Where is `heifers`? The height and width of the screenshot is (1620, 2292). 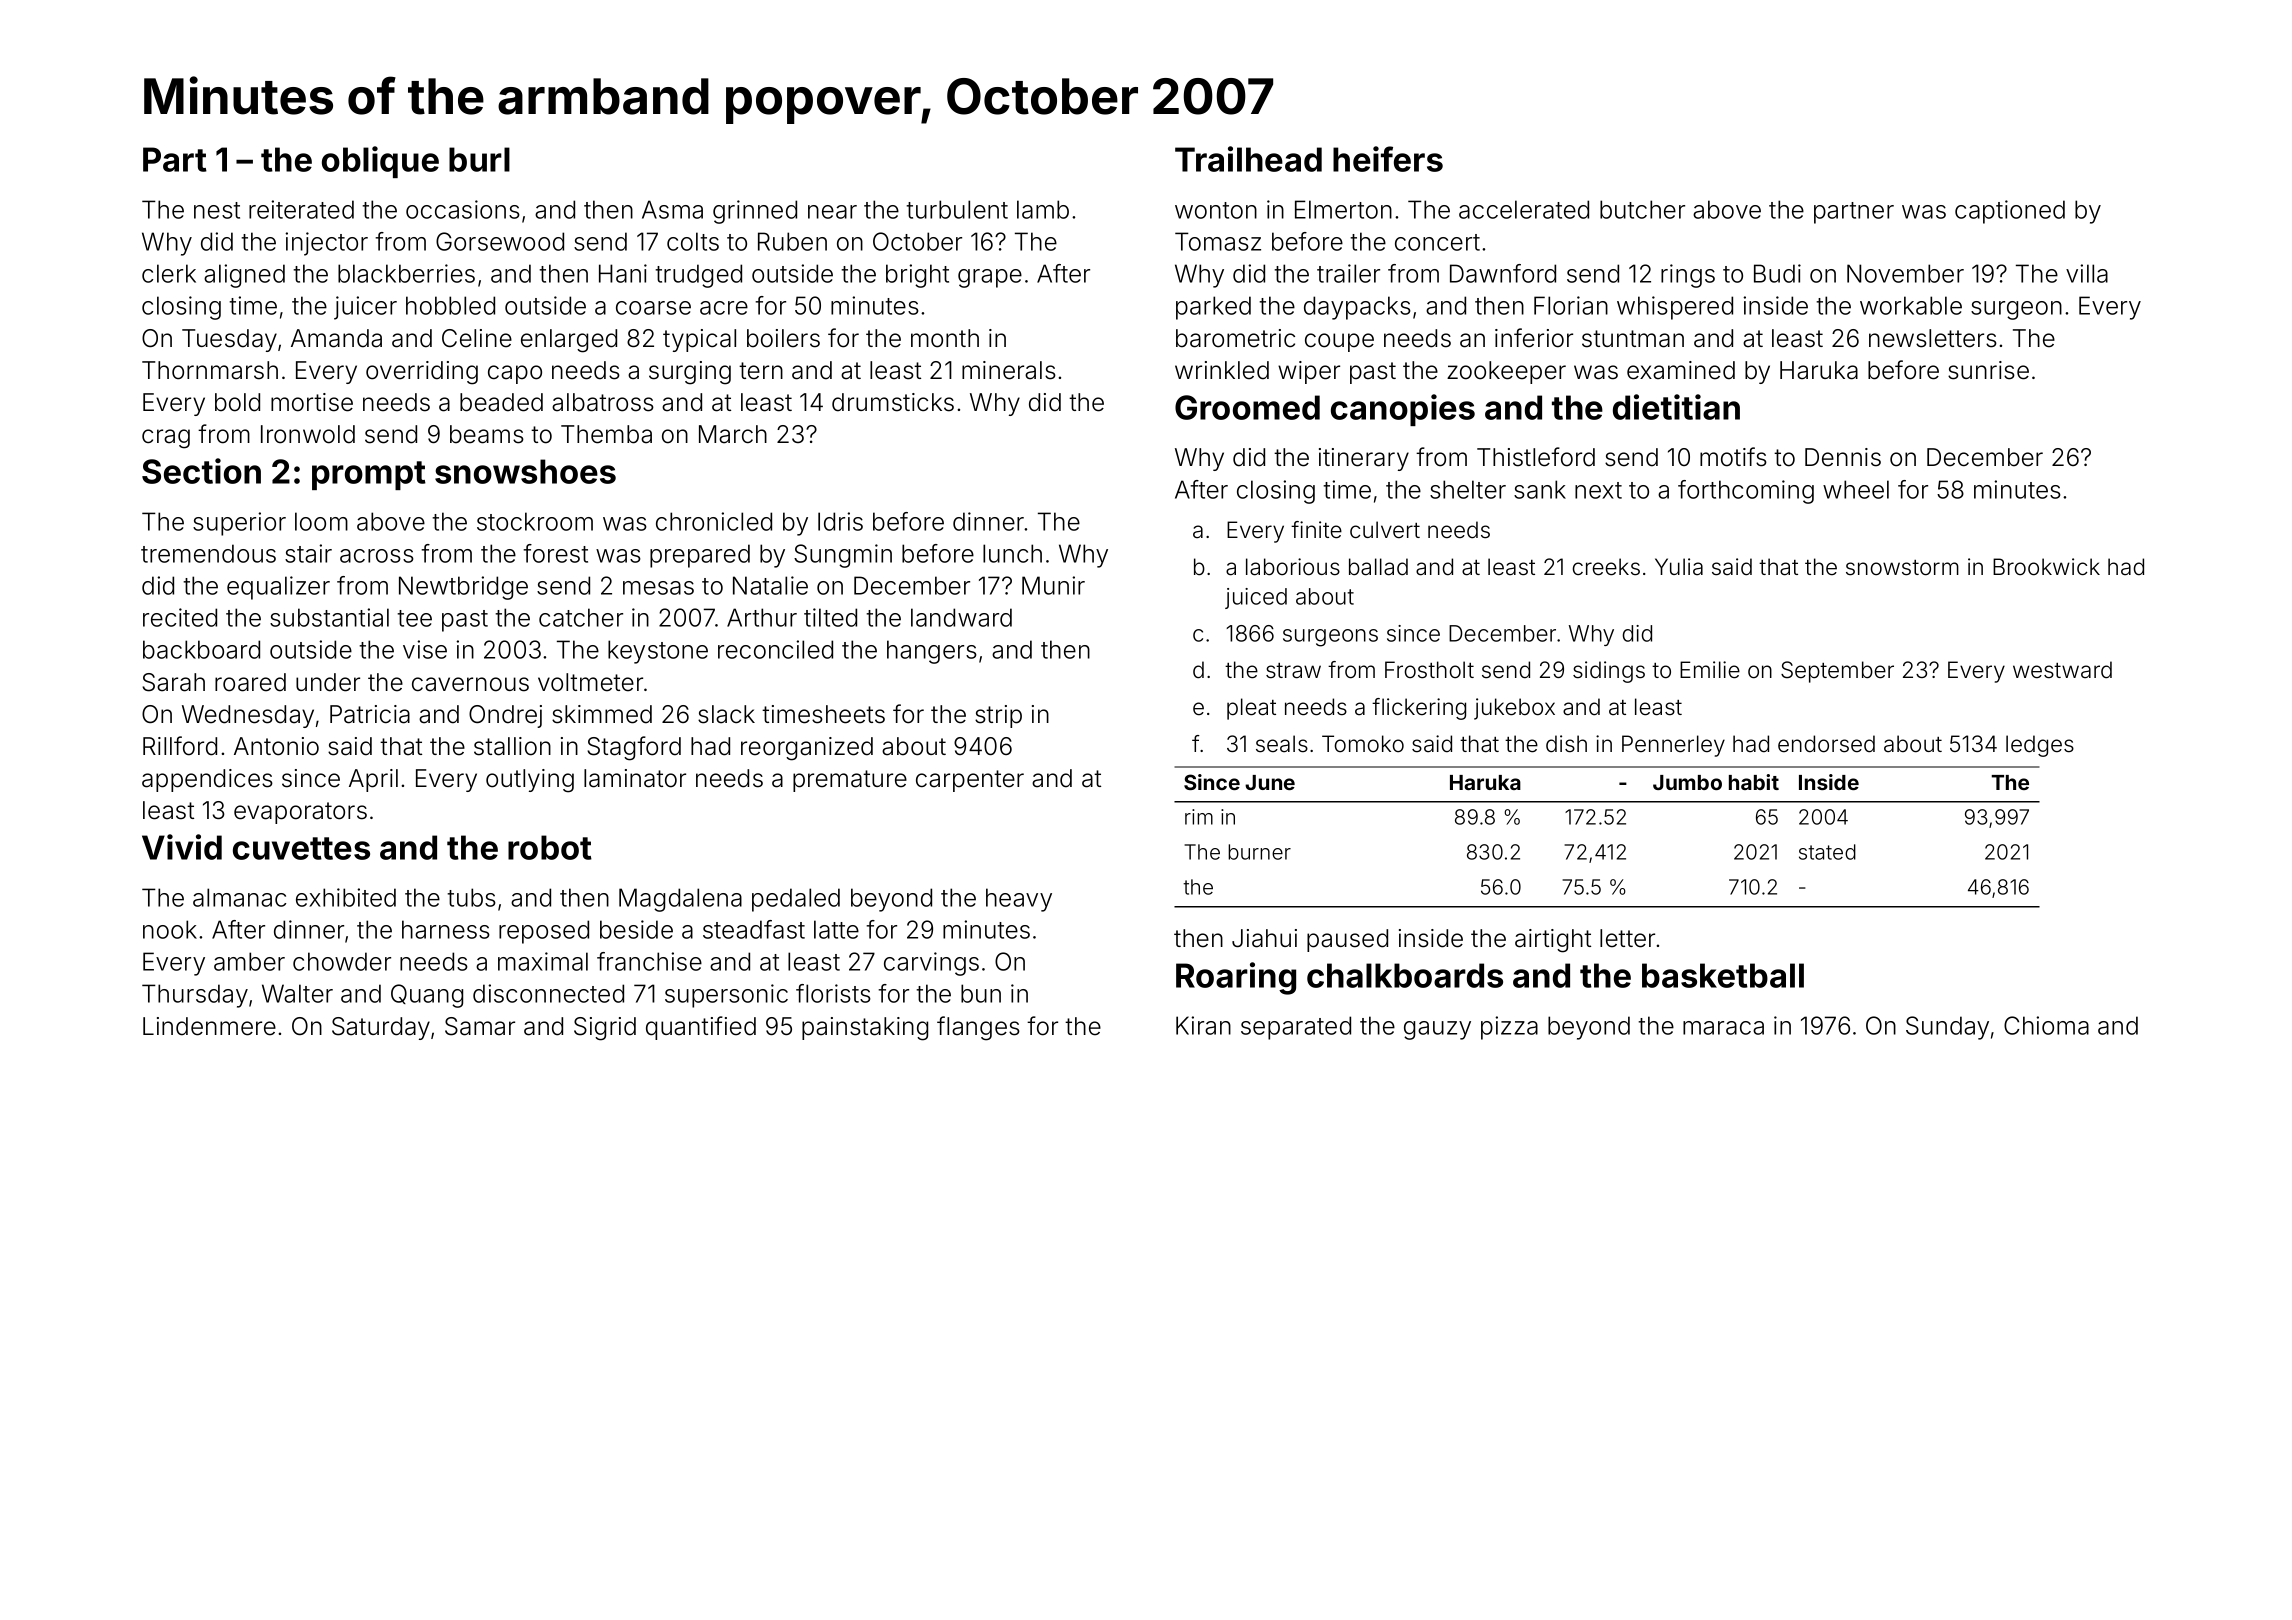 heifers is located at coordinates (1388, 159).
